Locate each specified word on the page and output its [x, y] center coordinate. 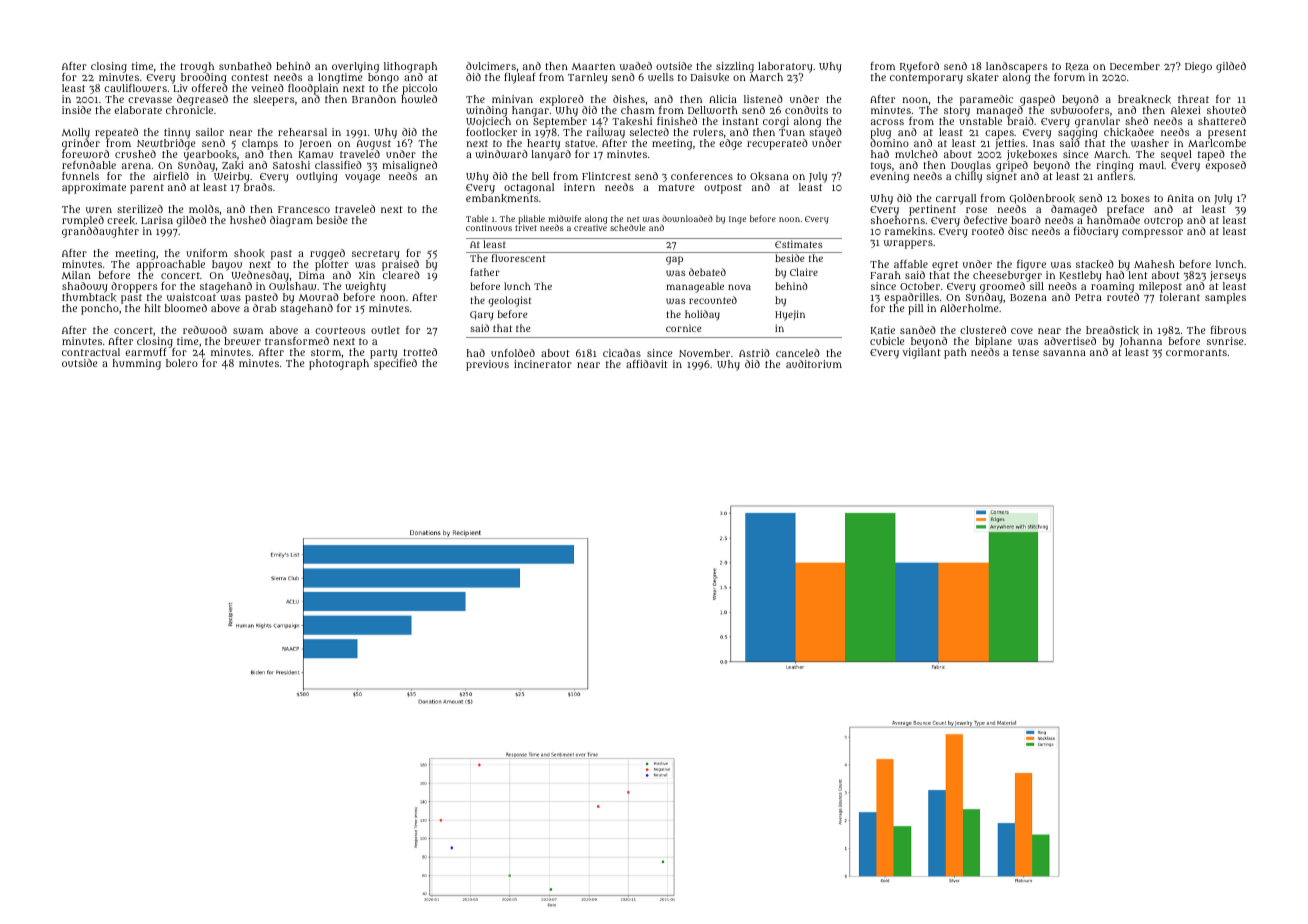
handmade [1113, 220]
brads [258, 187]
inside [76, 110]
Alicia [723, 99]
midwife [564, 218]
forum [1069, 77]
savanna [1064, 353]
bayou [227, 265]
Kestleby [1081, 276]
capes [999, 134]
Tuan [792, 132]
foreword [85, 154]
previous [487, 365]
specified [395, 364]
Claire [804, 272]
